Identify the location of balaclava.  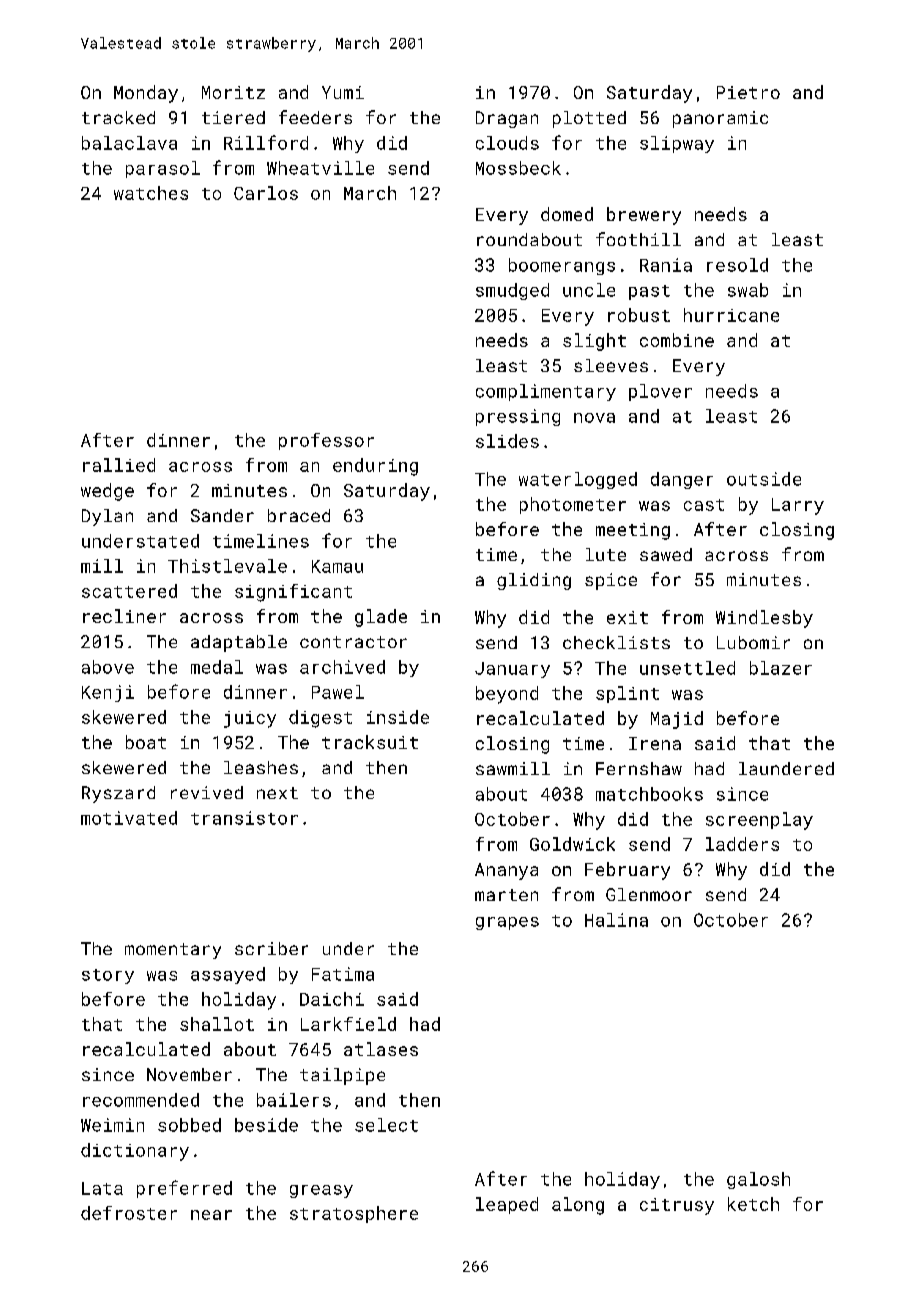
(129, 143).
